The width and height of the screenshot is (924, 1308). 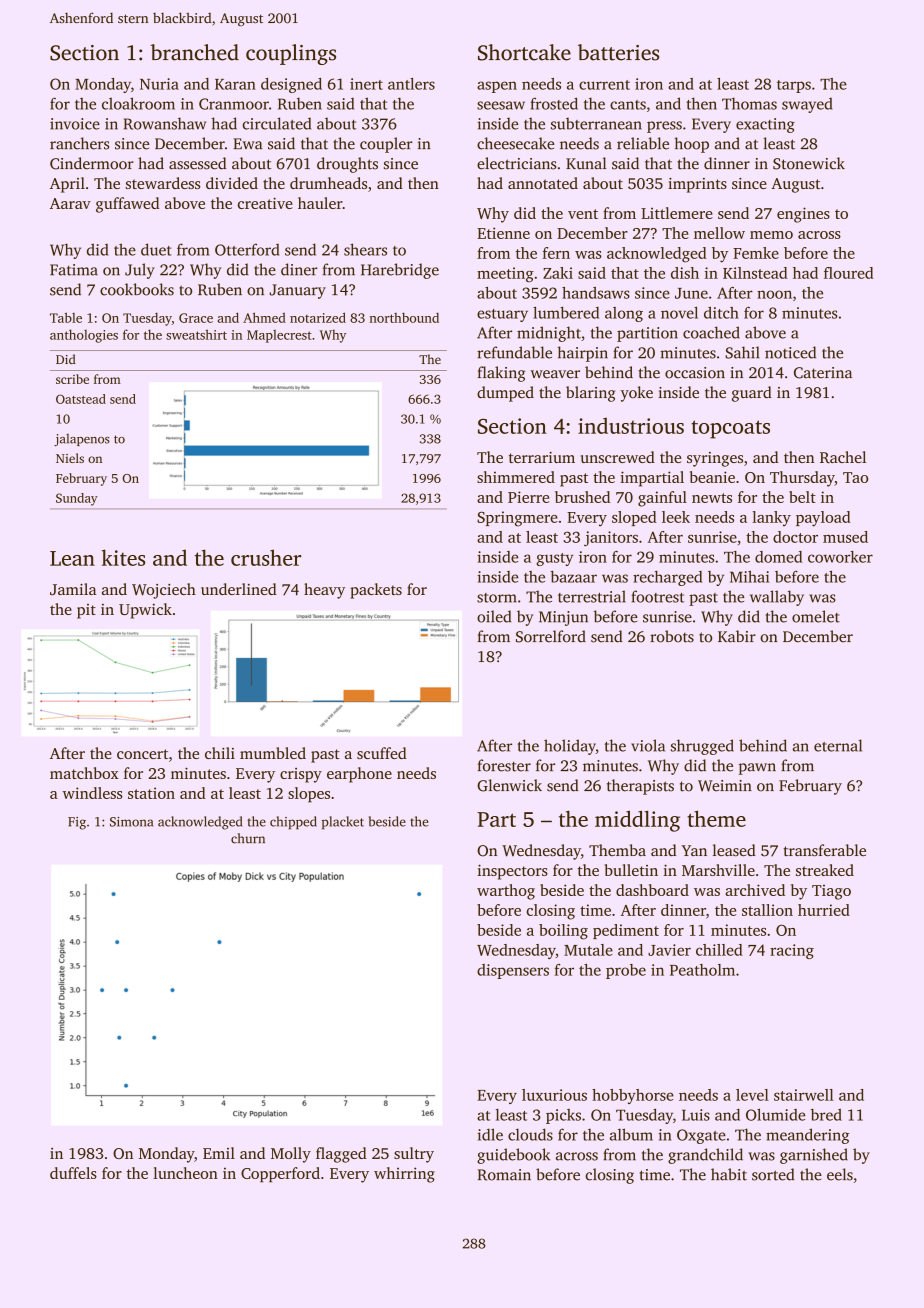 What do you see at coordinates (517, 519) in the screenshot?
I see `Springmere` at bounding box center [517, 519].
